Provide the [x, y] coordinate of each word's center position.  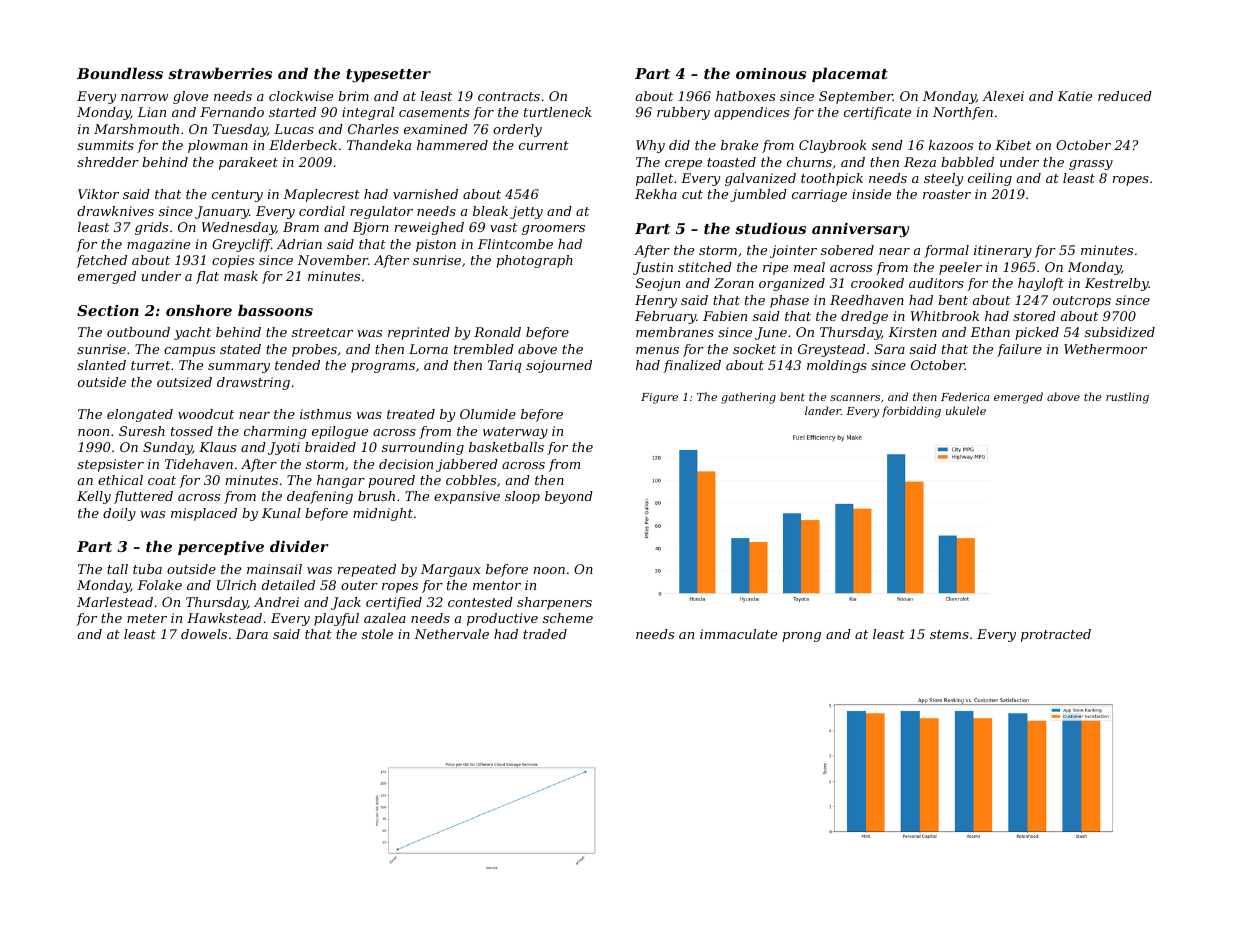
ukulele [966, 410]
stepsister [110, 465]
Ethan [990, 332]
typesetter [388, 76]
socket [754, 349]
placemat [850, 74]
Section [108, 310]
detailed [288, 585]
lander [823, 410]
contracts [509, 96]
